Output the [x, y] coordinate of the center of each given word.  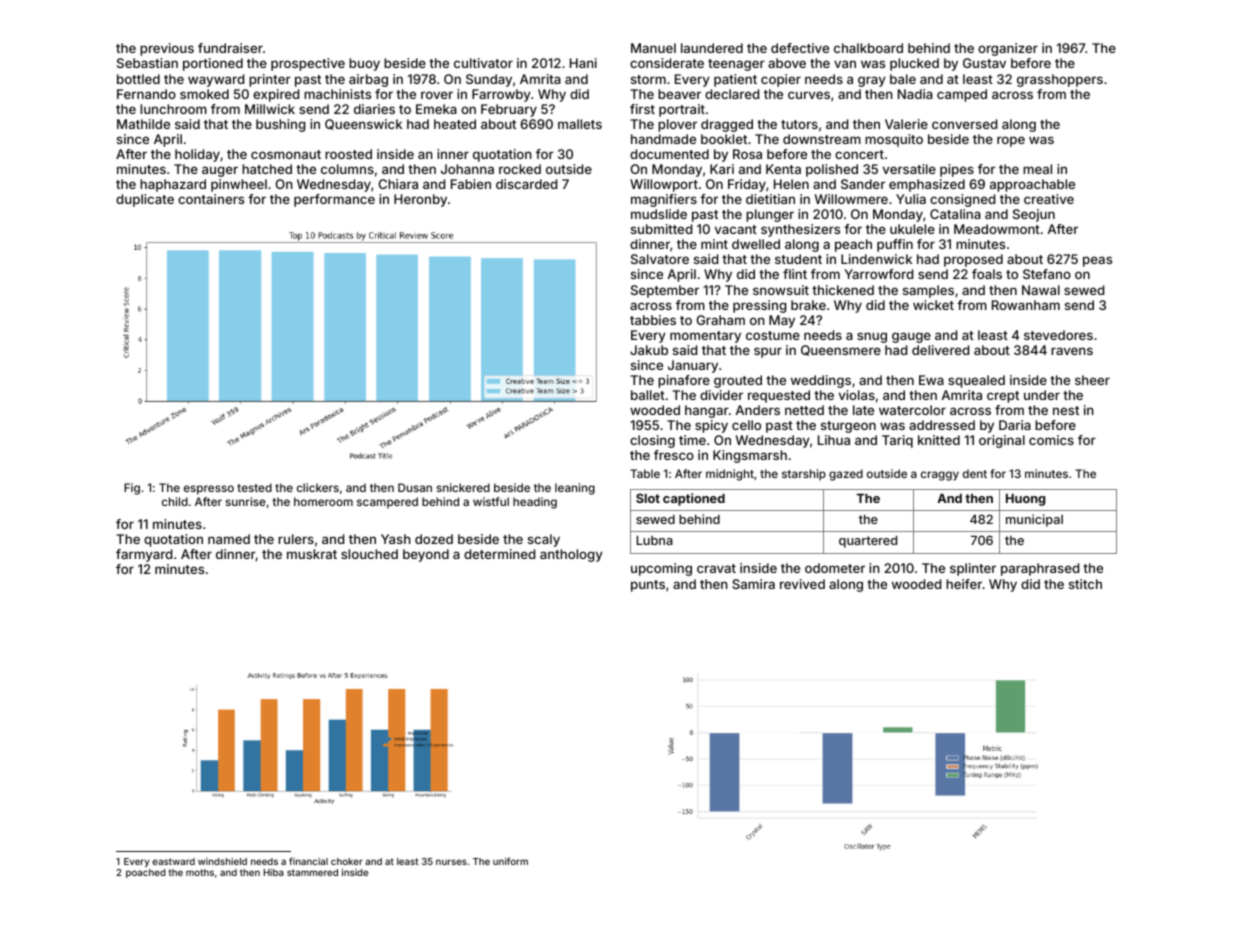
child [175, 501]
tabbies [653, 320]
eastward [173, 861]
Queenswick [363, 124]
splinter [973, 569]
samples [928, 291]
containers [211, 199]
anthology [571, 555]
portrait [682, 110]
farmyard [144, 555]
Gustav [984, 63]
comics [1051, 440]
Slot [648, 498]
